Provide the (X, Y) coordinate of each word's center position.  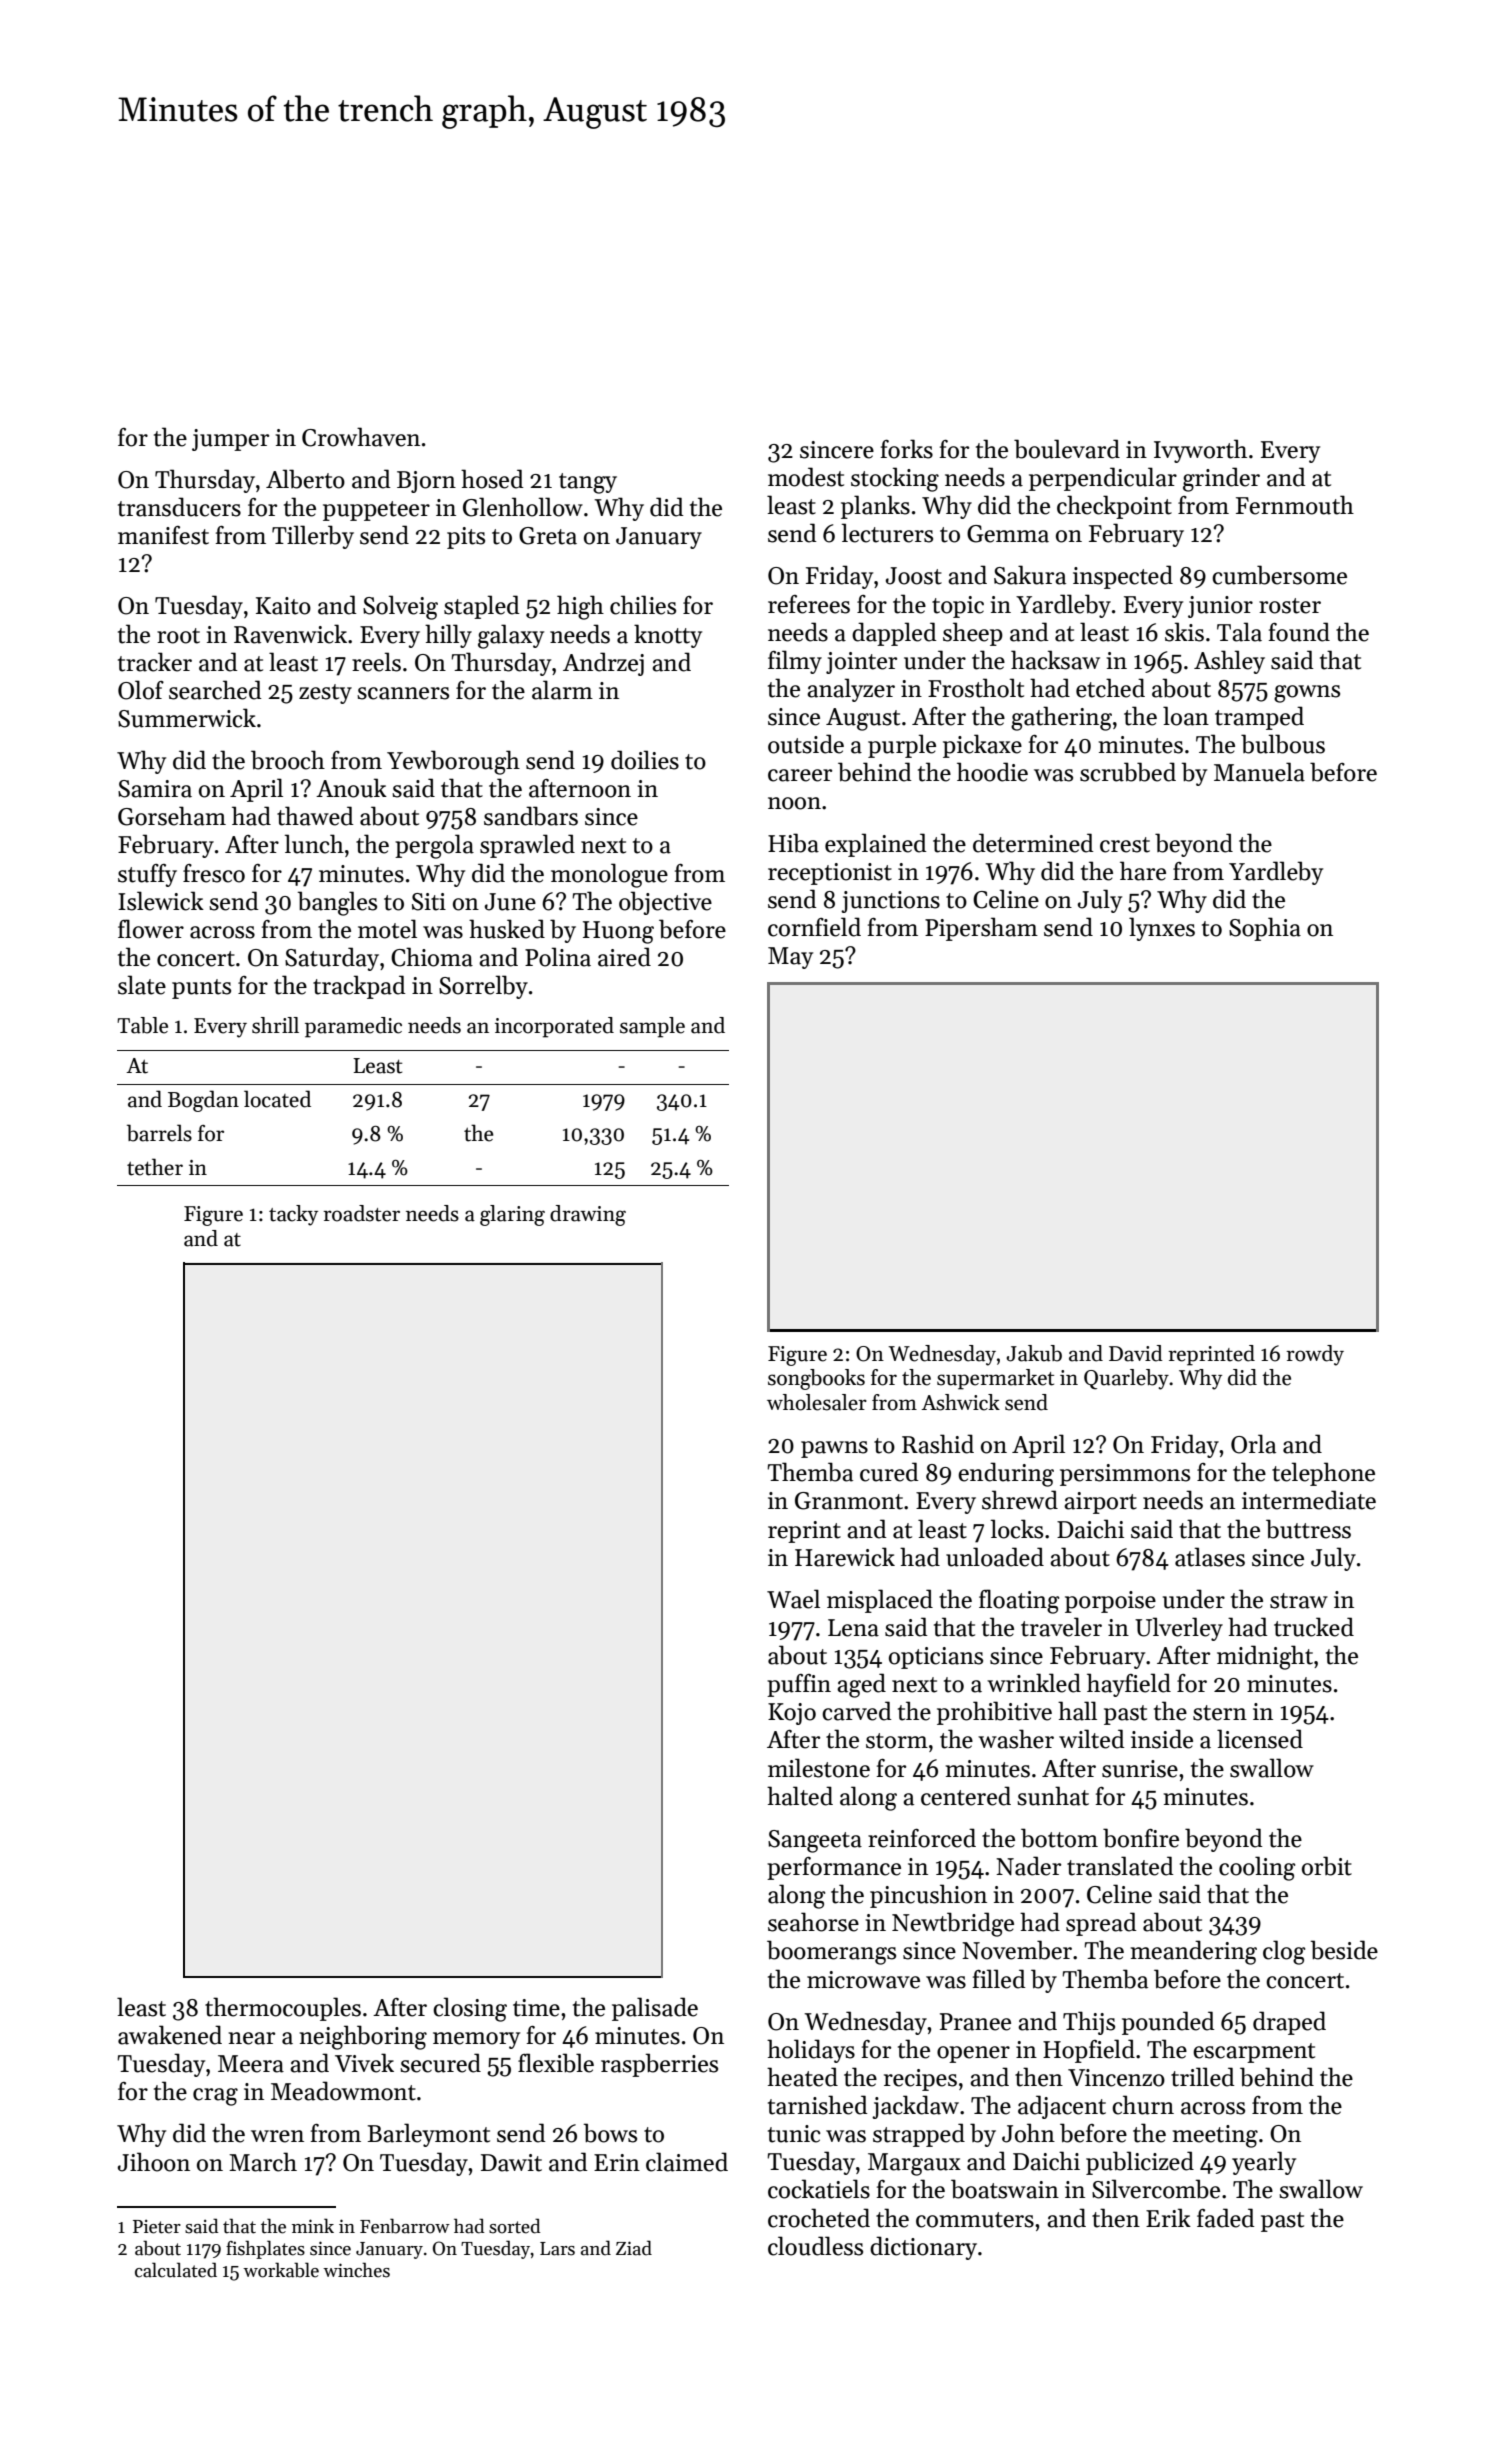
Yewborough (453, 762)
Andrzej (603, 664)
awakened (170, 2035)
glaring (512, 1215)
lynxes (1162, 929)
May (790, 958)
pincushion (928, 1896)
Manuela (1259, 772)
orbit (1327, 1866)
